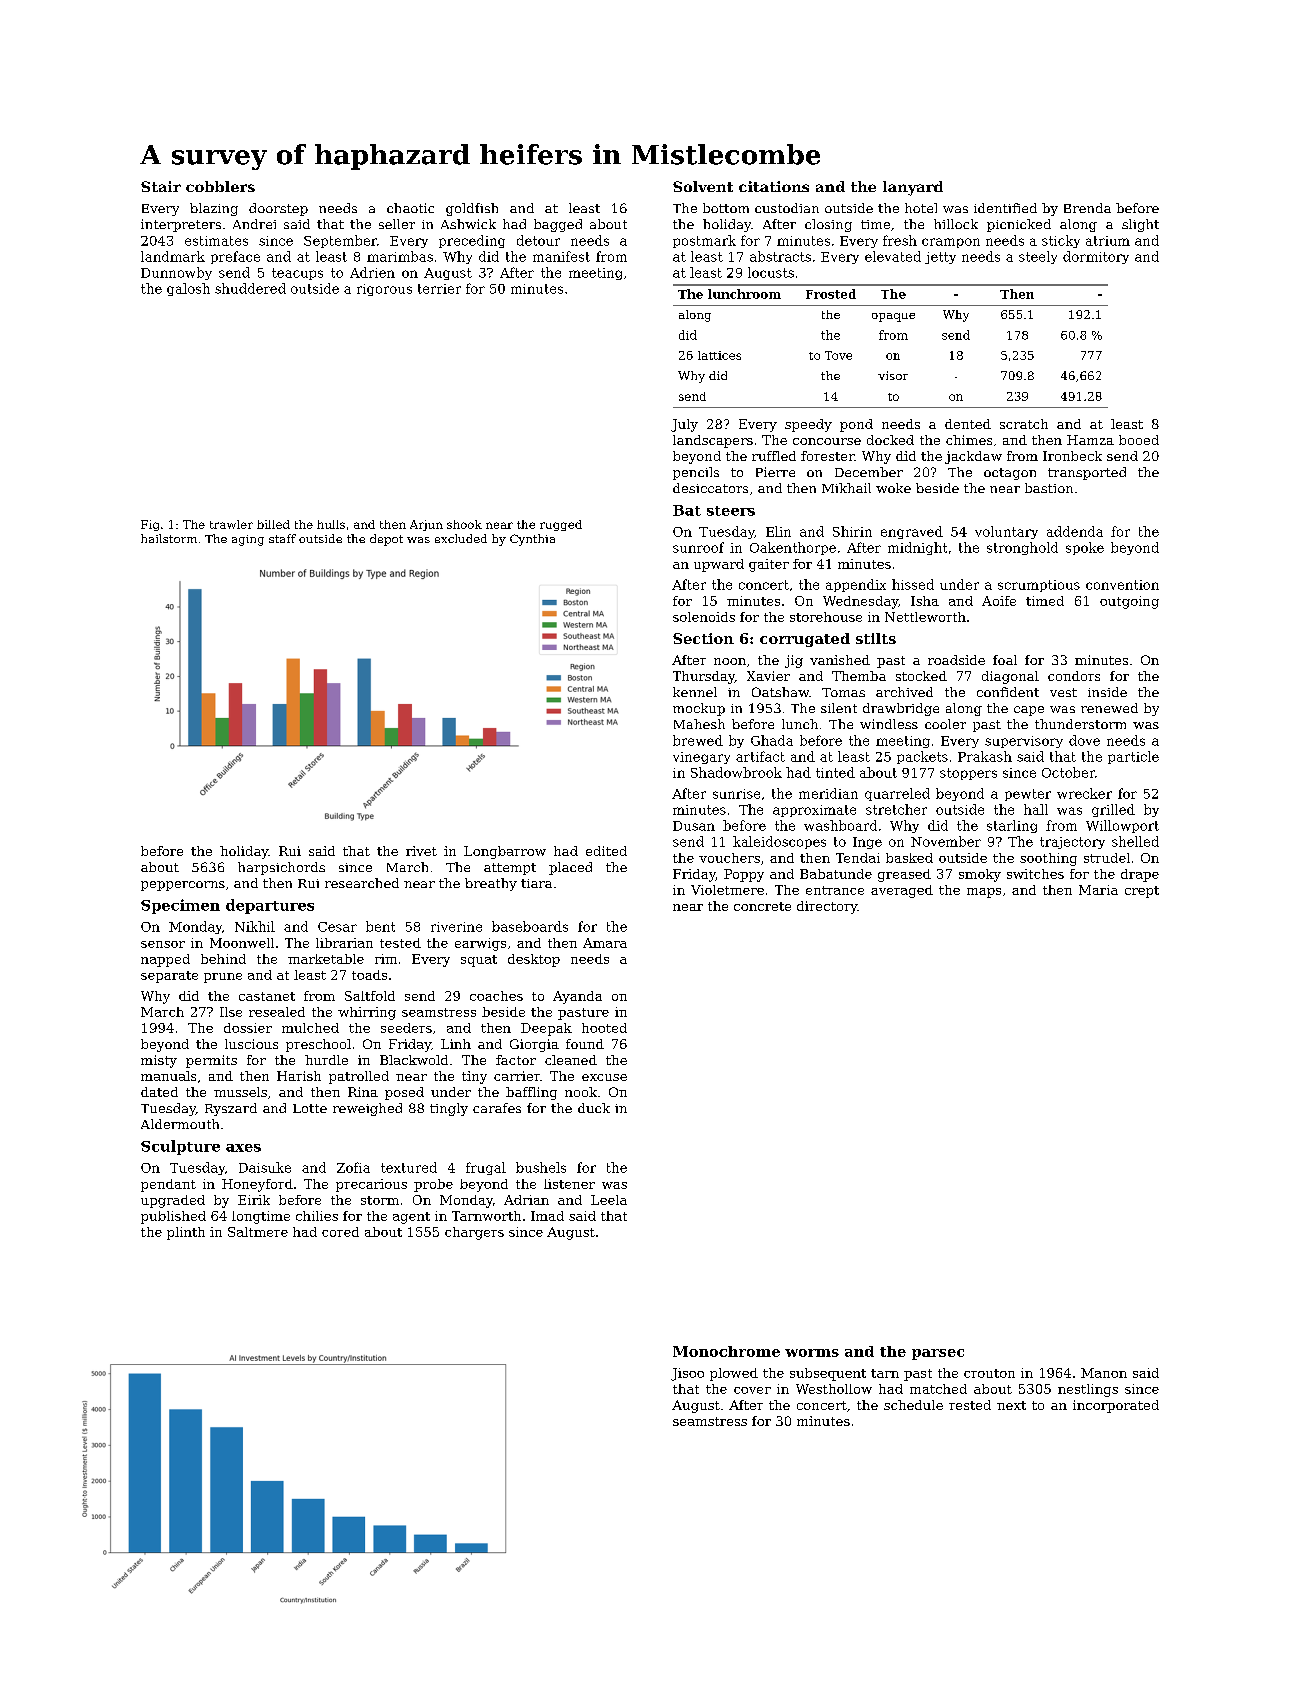 This document has width=1300, height=1683. I want to click on Dusan, so click(694, 826).
